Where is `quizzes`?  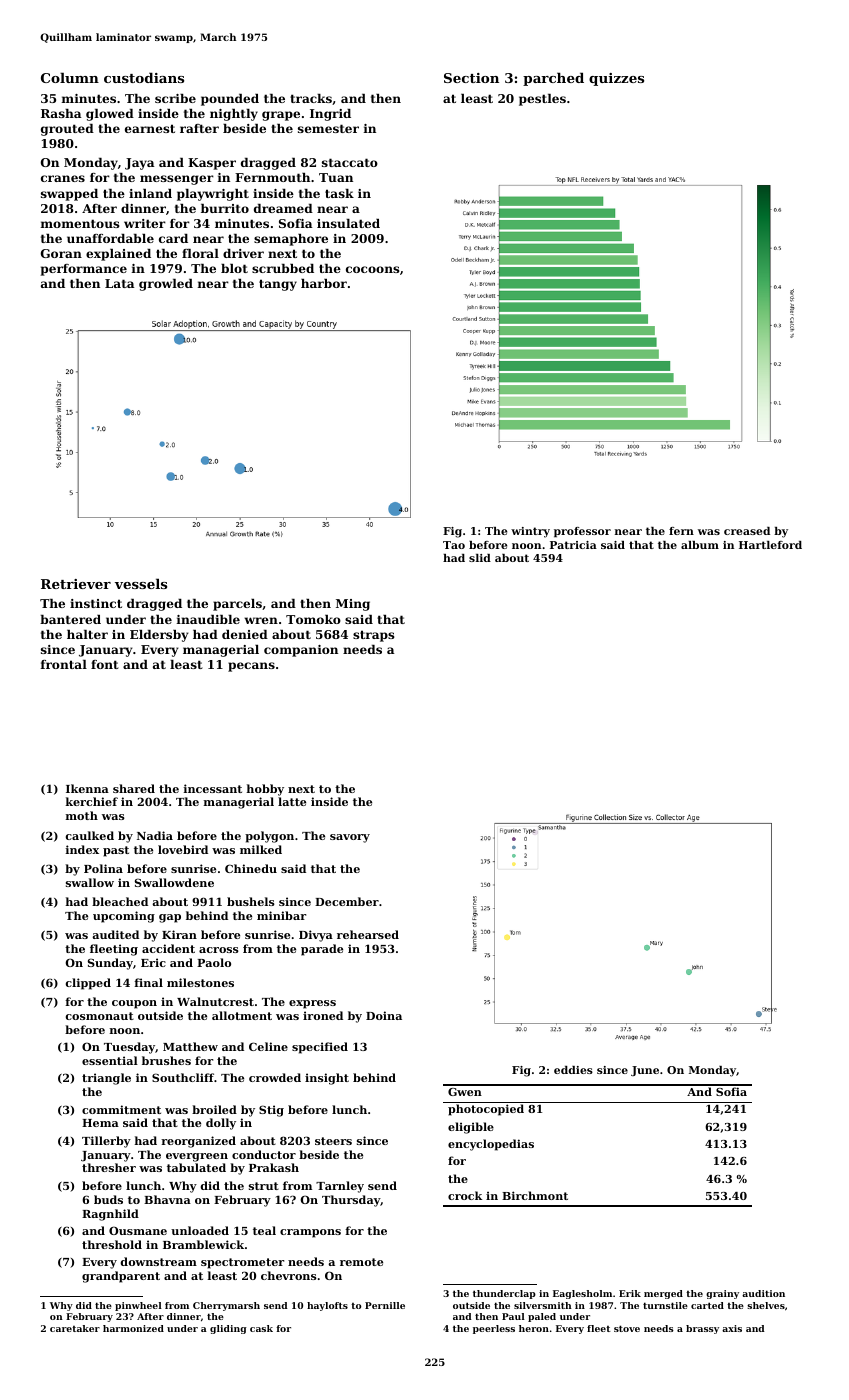 quizzes is located at coordinates (616, 79).
